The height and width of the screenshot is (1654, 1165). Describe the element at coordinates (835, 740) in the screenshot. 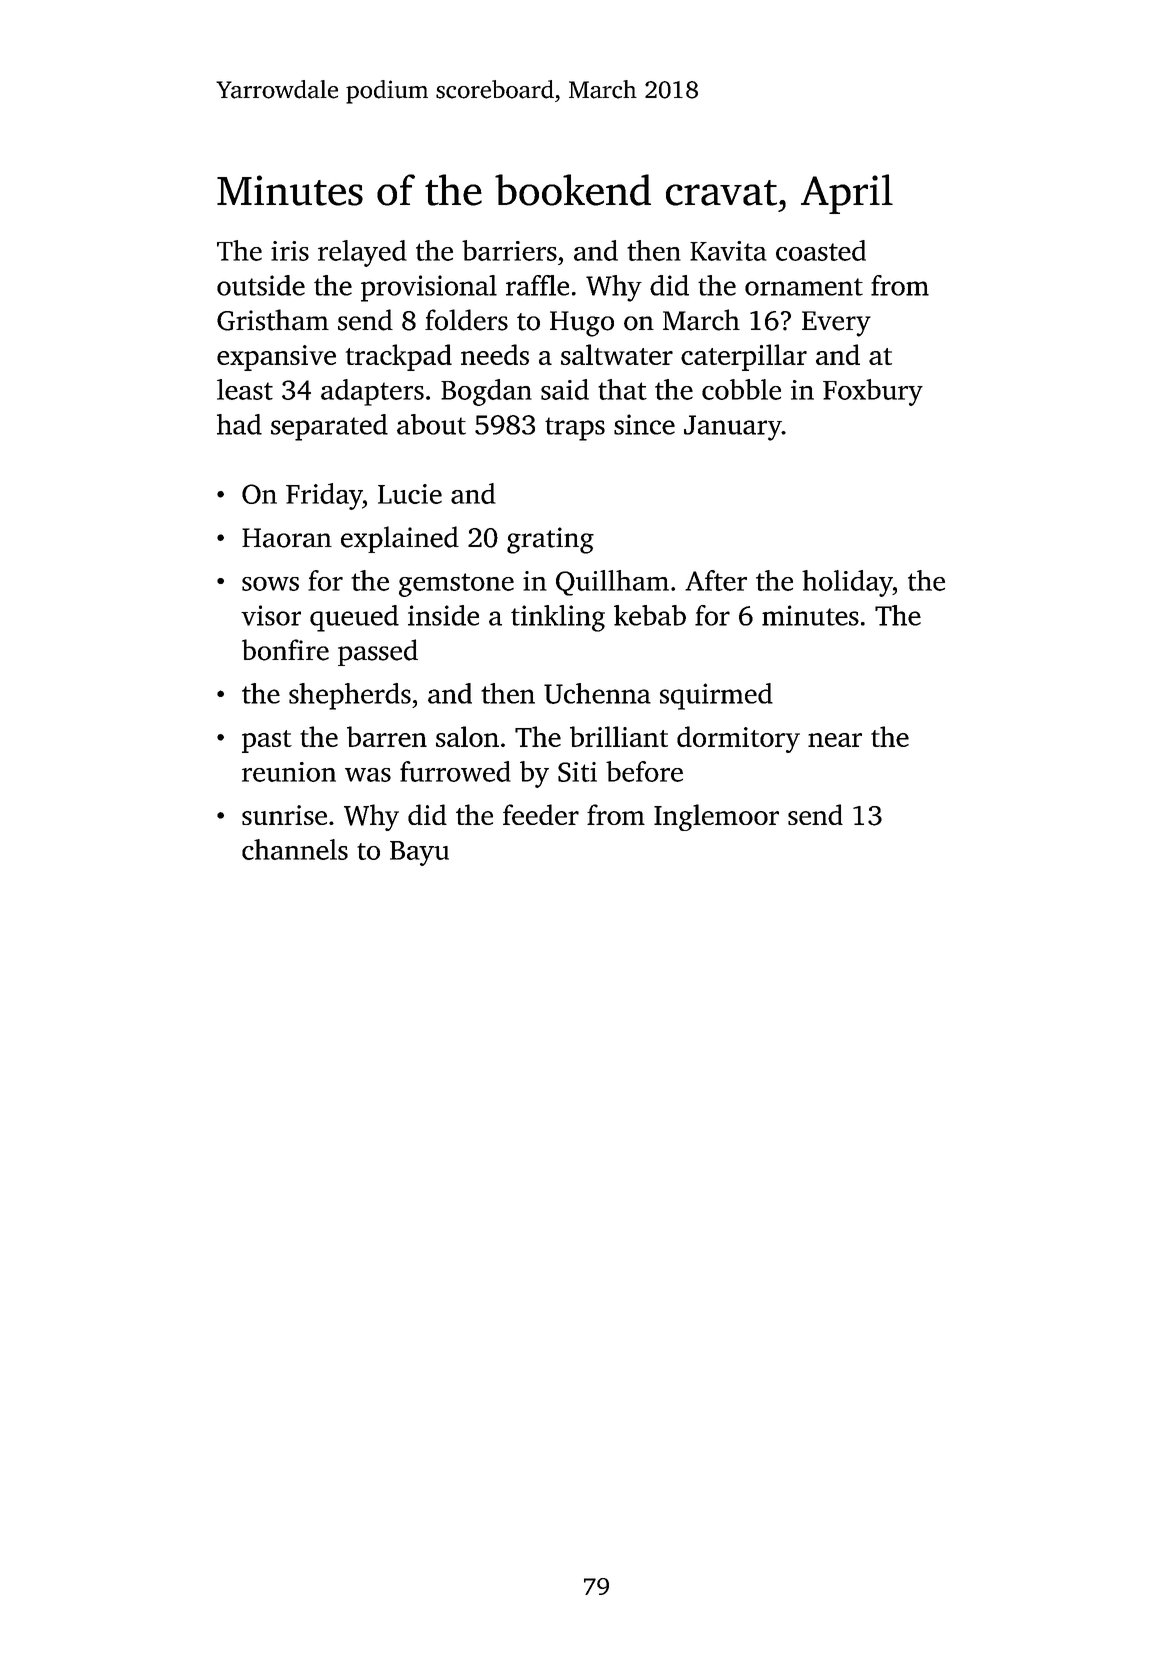

I see `near` at that location.
